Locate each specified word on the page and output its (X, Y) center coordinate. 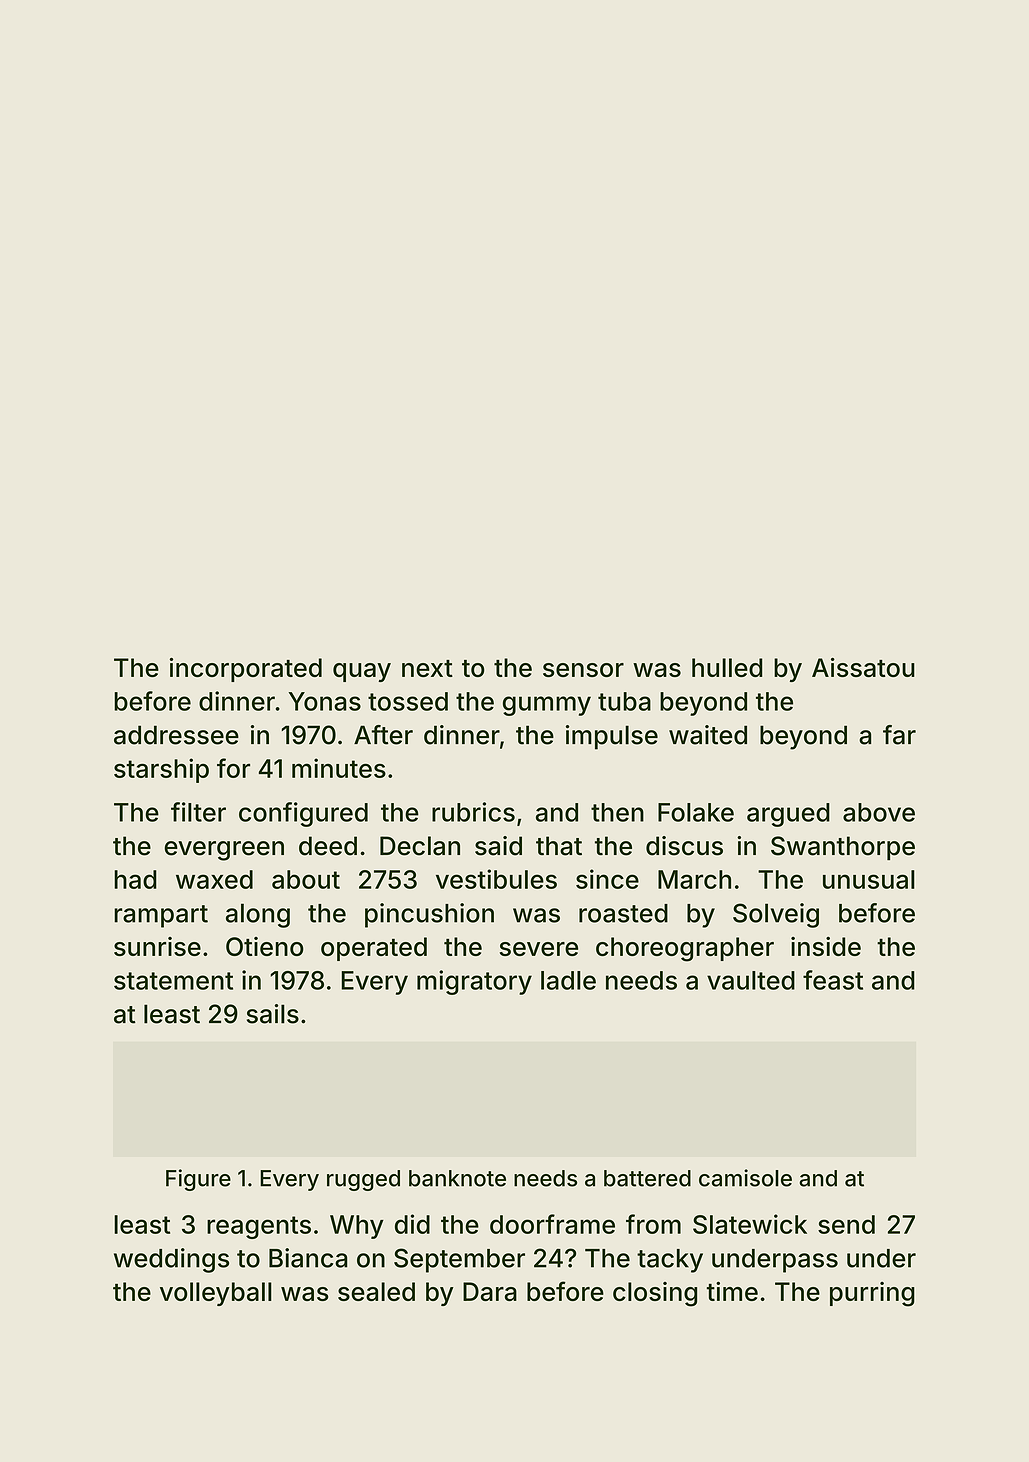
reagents (259, 1227)
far (899, 735)
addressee (176, 735)
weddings (171, 1260)
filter (198, 812)
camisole (745, 1178)
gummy (547, 706)
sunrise (157, 946)
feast (833, 980)
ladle (568, 980)
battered (647, 1178)
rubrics (473, 812)
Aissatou (863, 667)
